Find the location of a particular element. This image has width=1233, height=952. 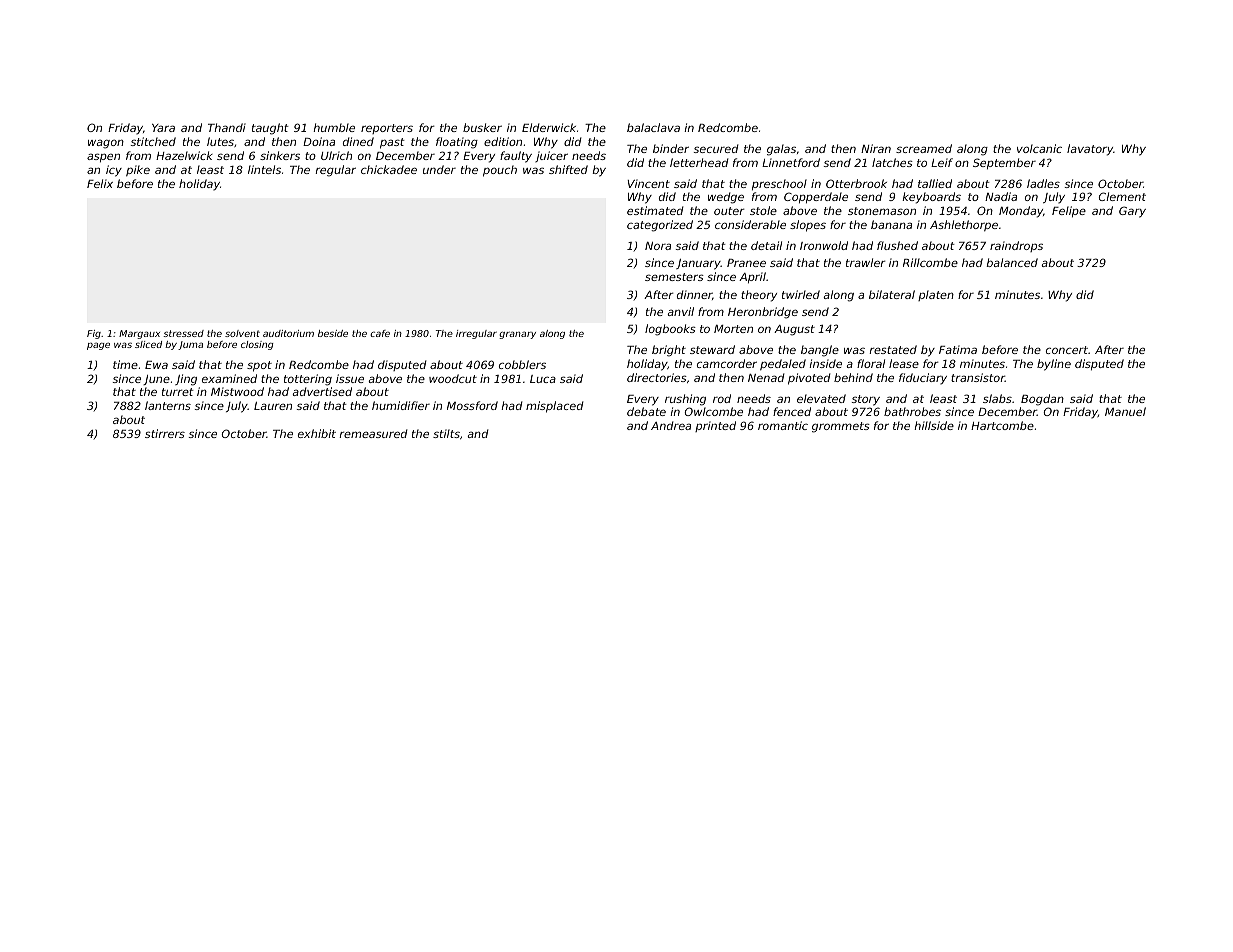

woodcut is located at coordinates (453, 378).
